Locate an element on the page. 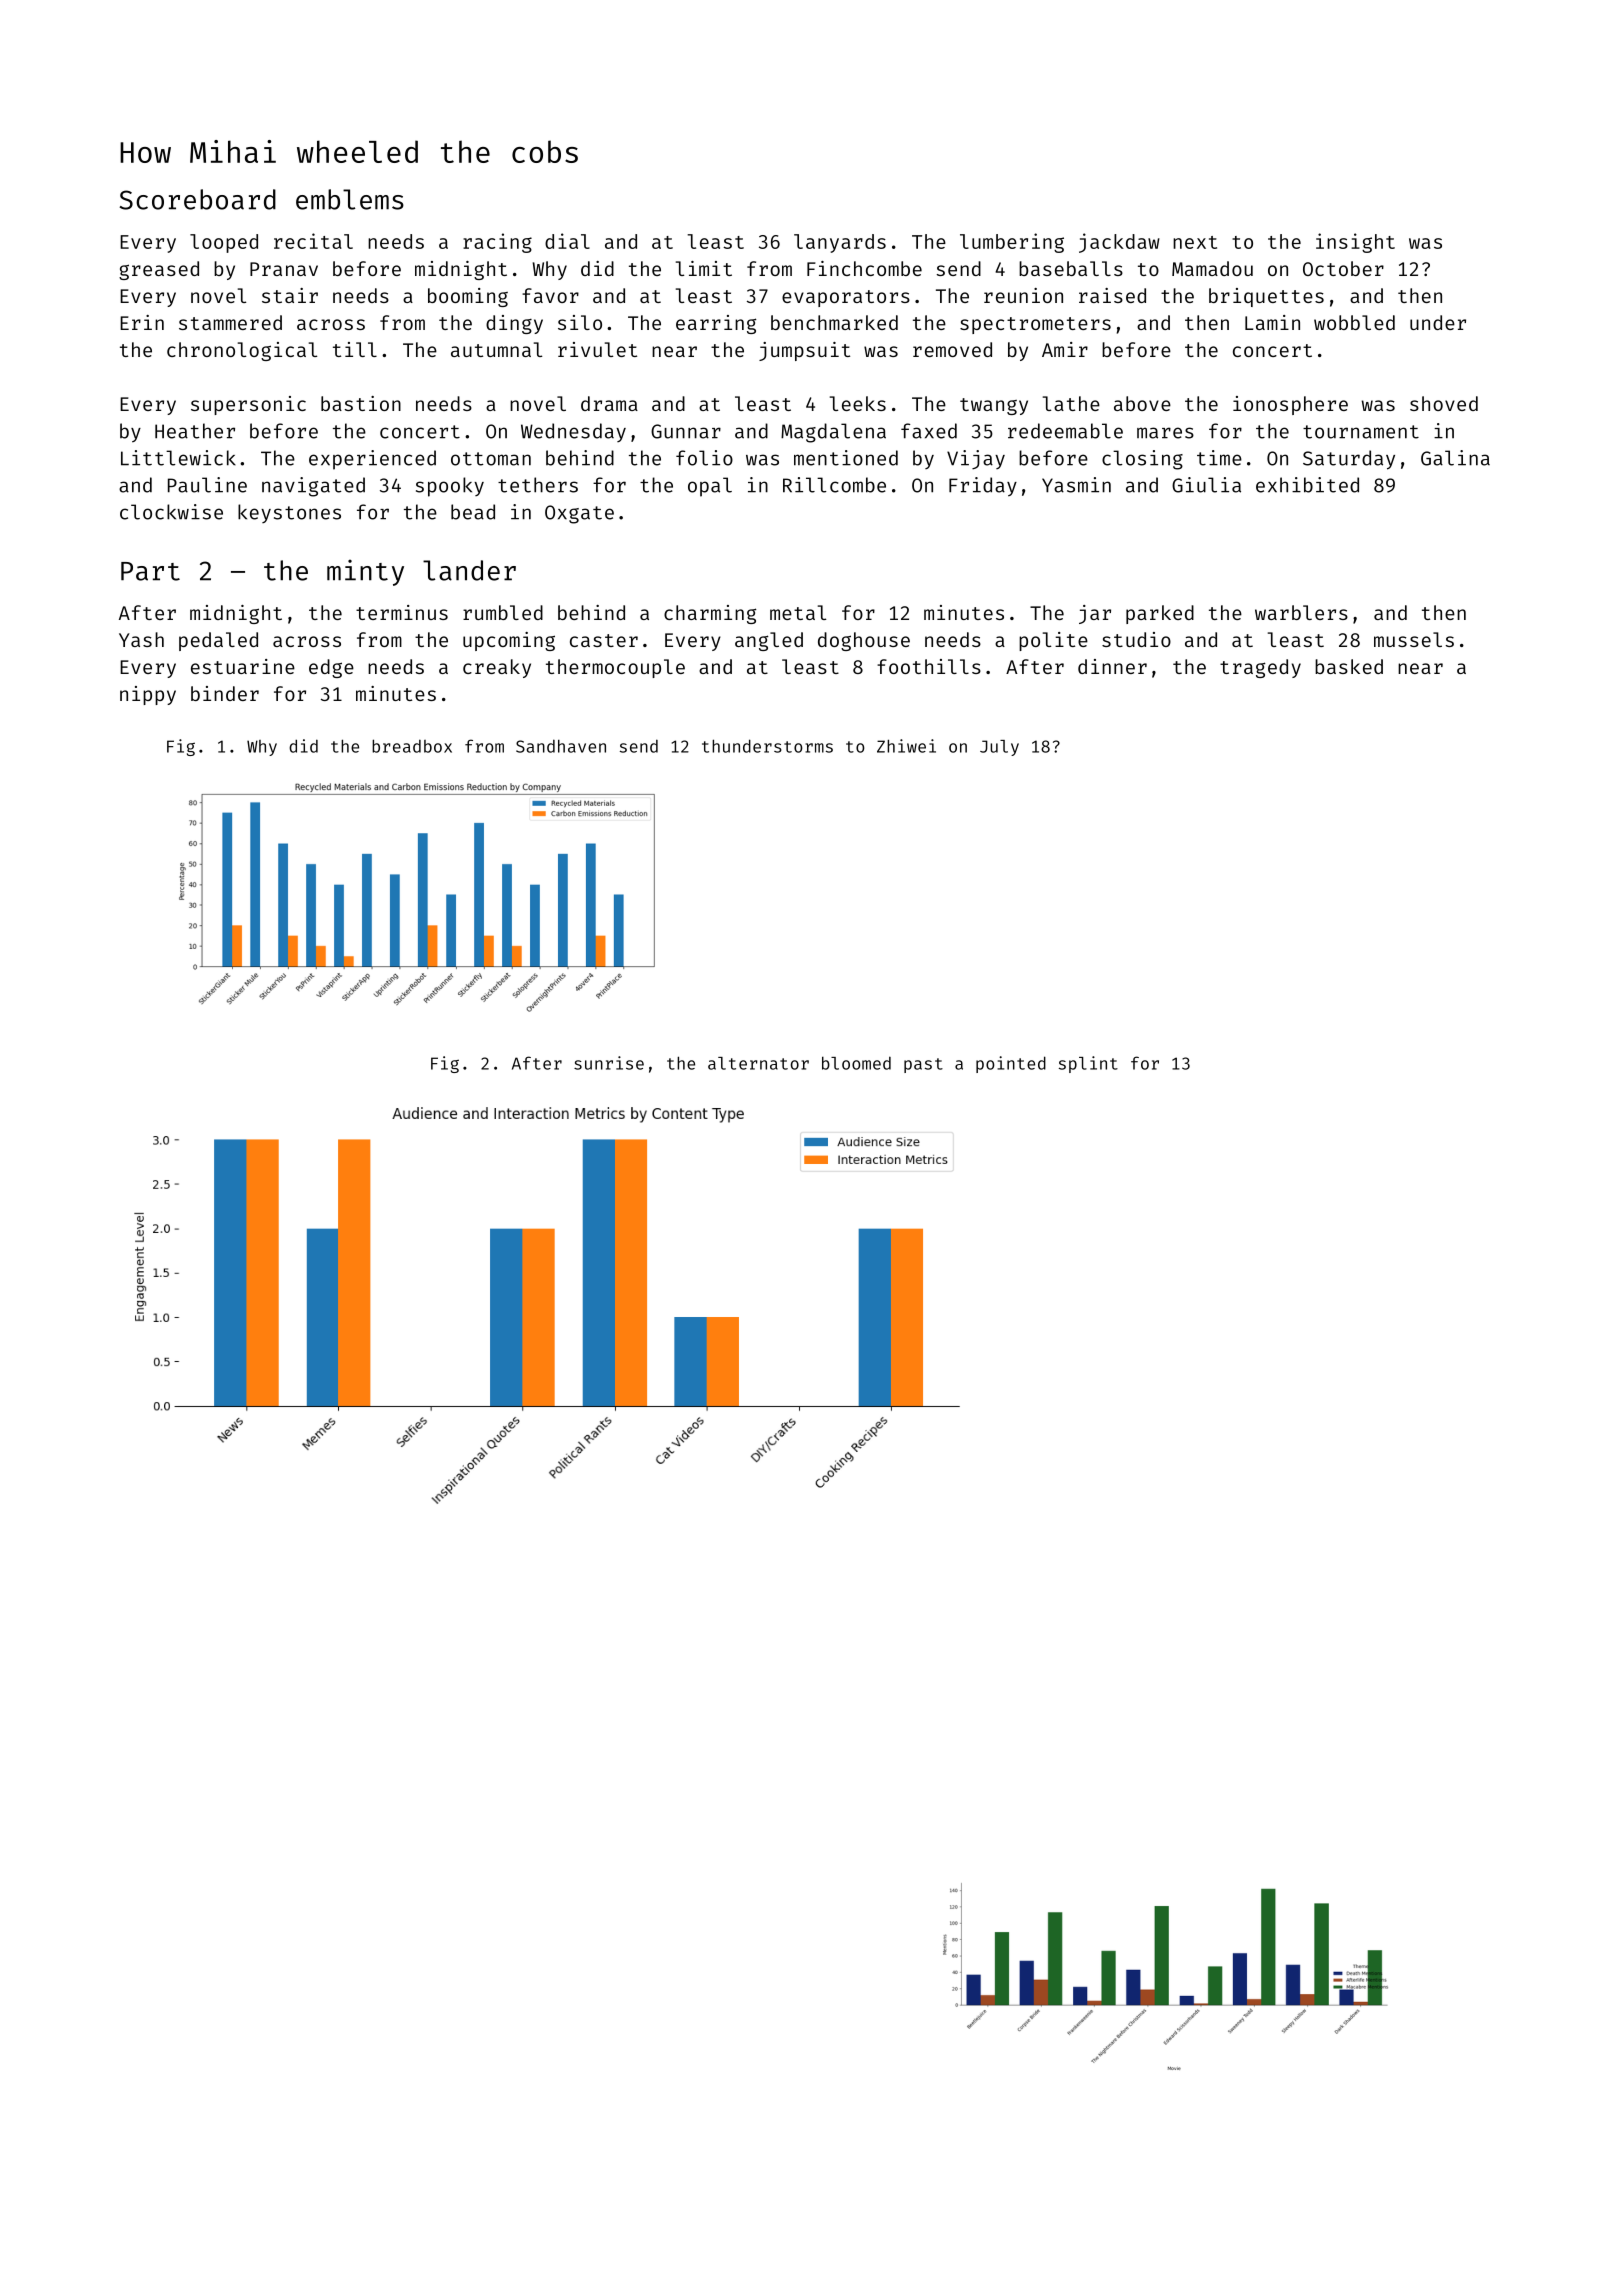  mussels is located at coordinates (1414, 639).
